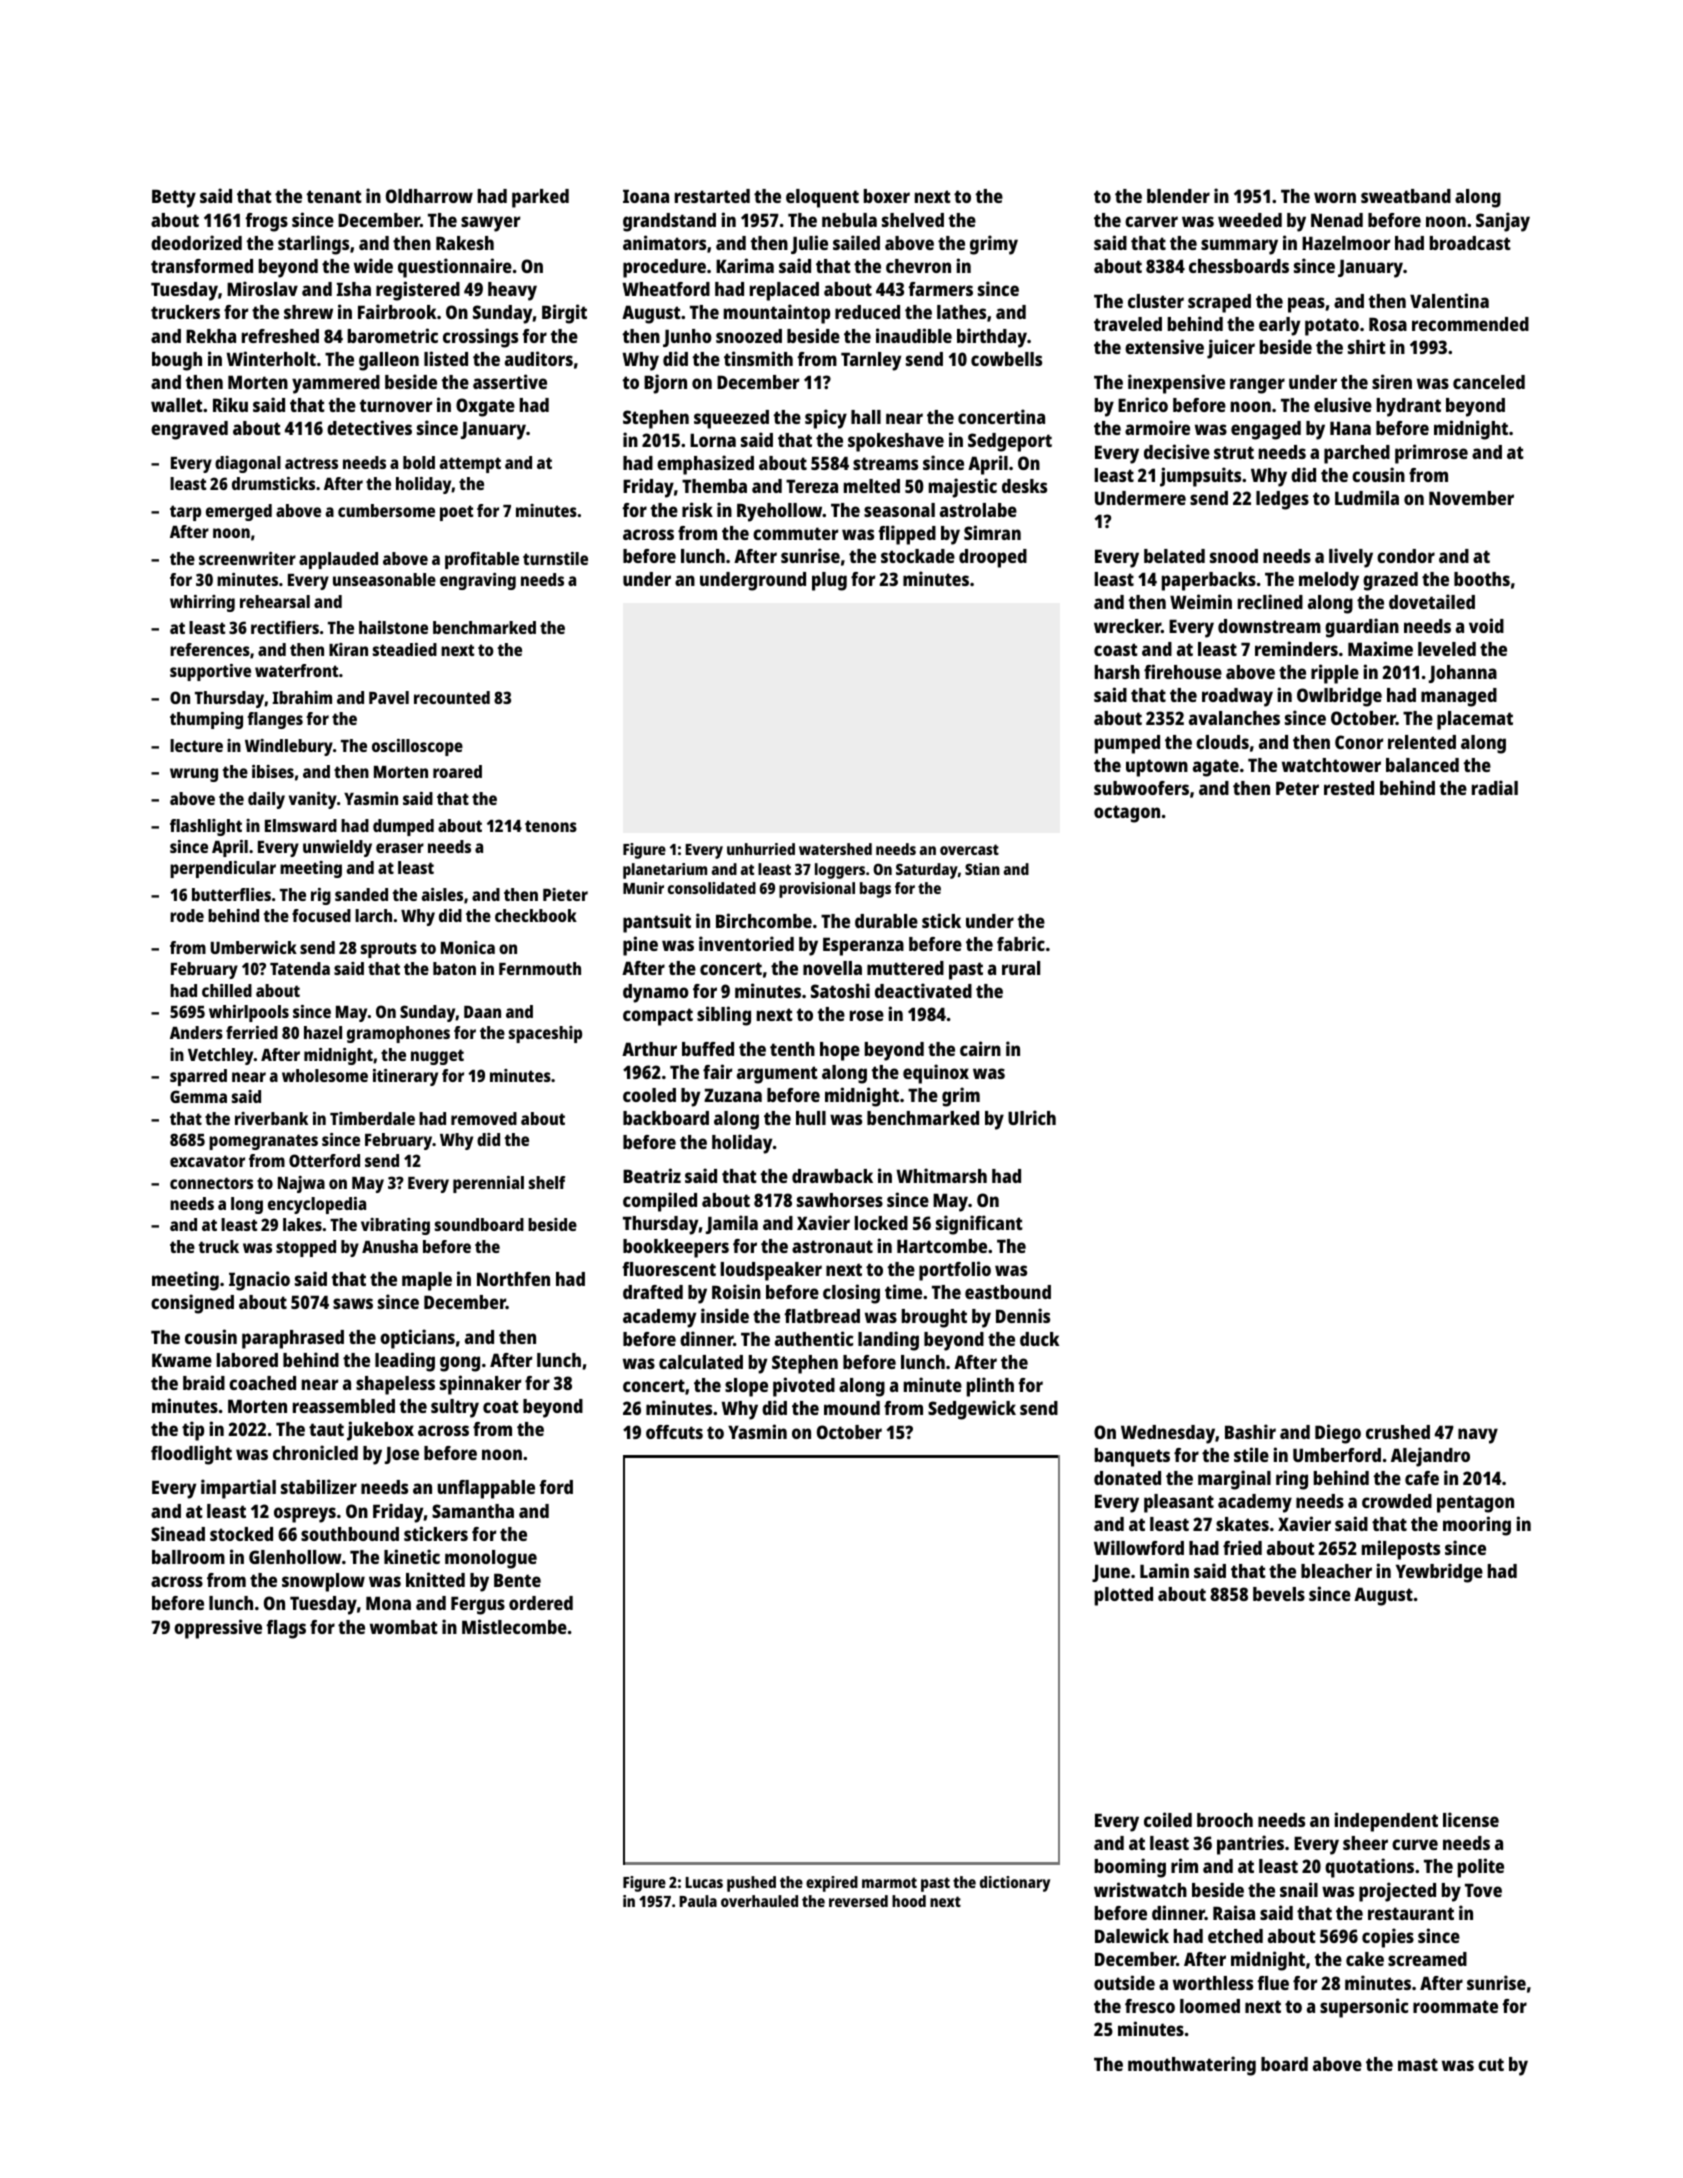 This screenshot has width=1683, height=2178. I want to click on bevels, so click(1279, 1594).
